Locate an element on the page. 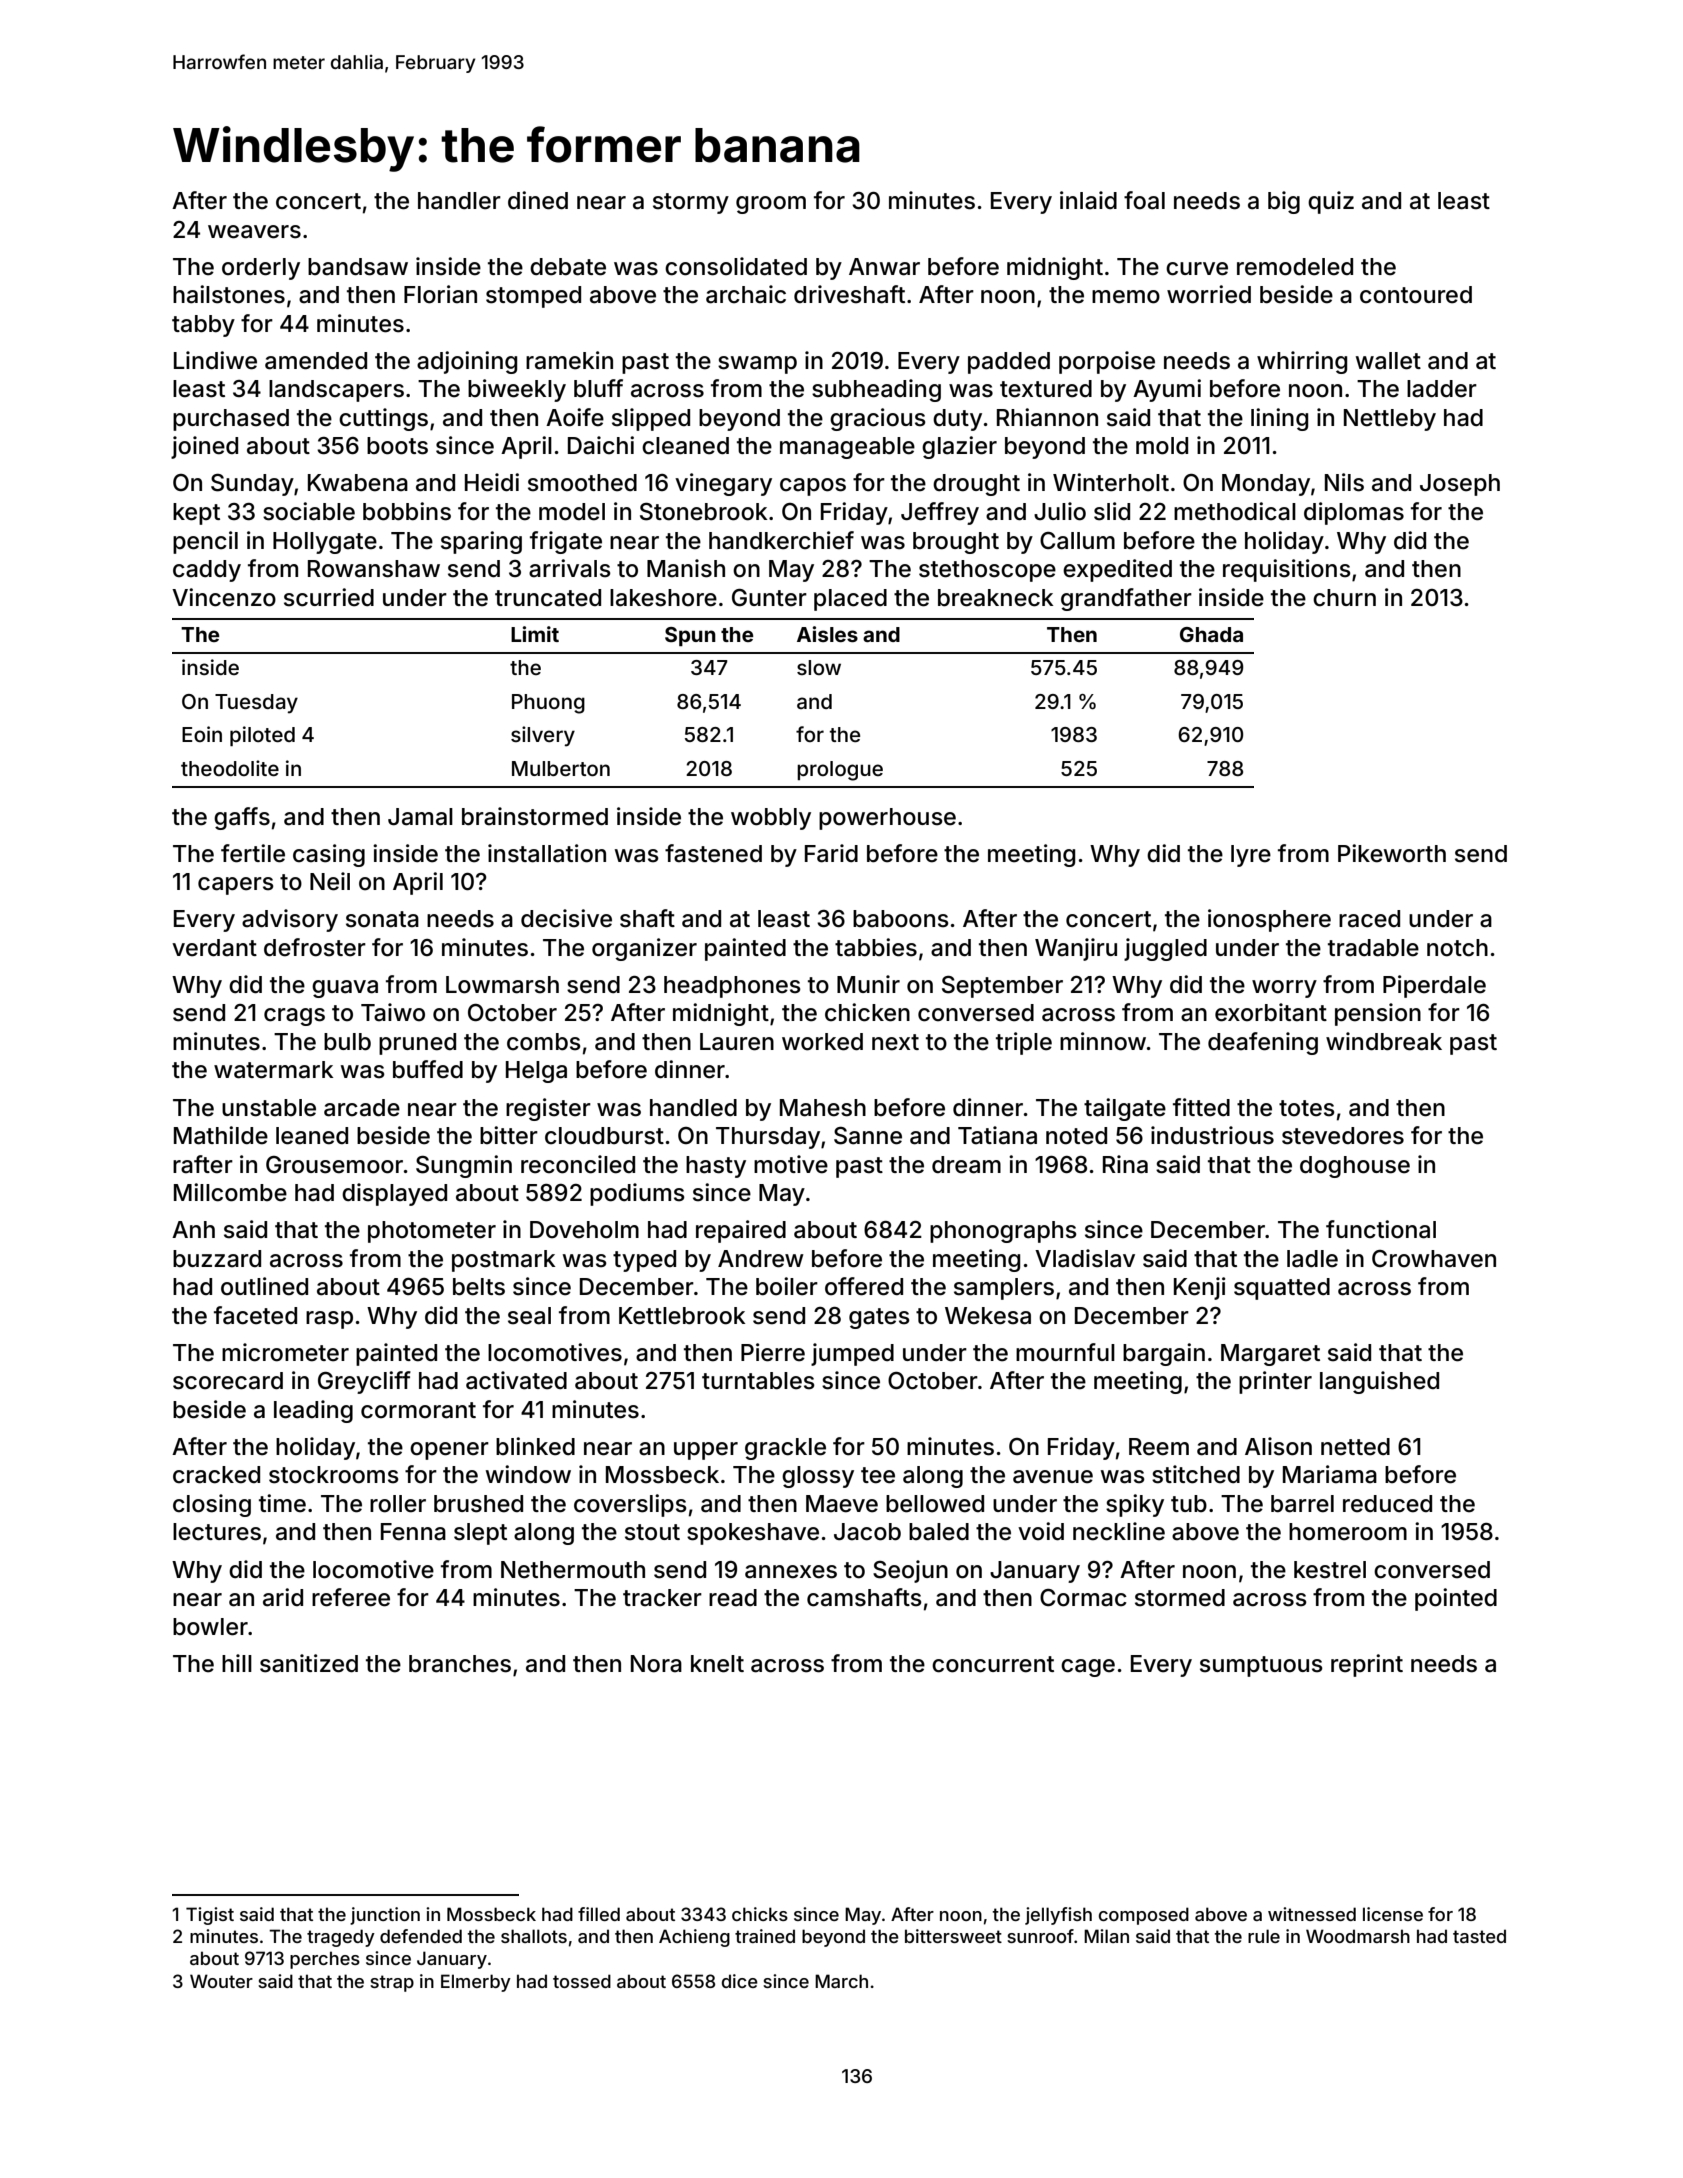 The image size is (1683, 2178). dice is located at coordinates (740, 1981).
